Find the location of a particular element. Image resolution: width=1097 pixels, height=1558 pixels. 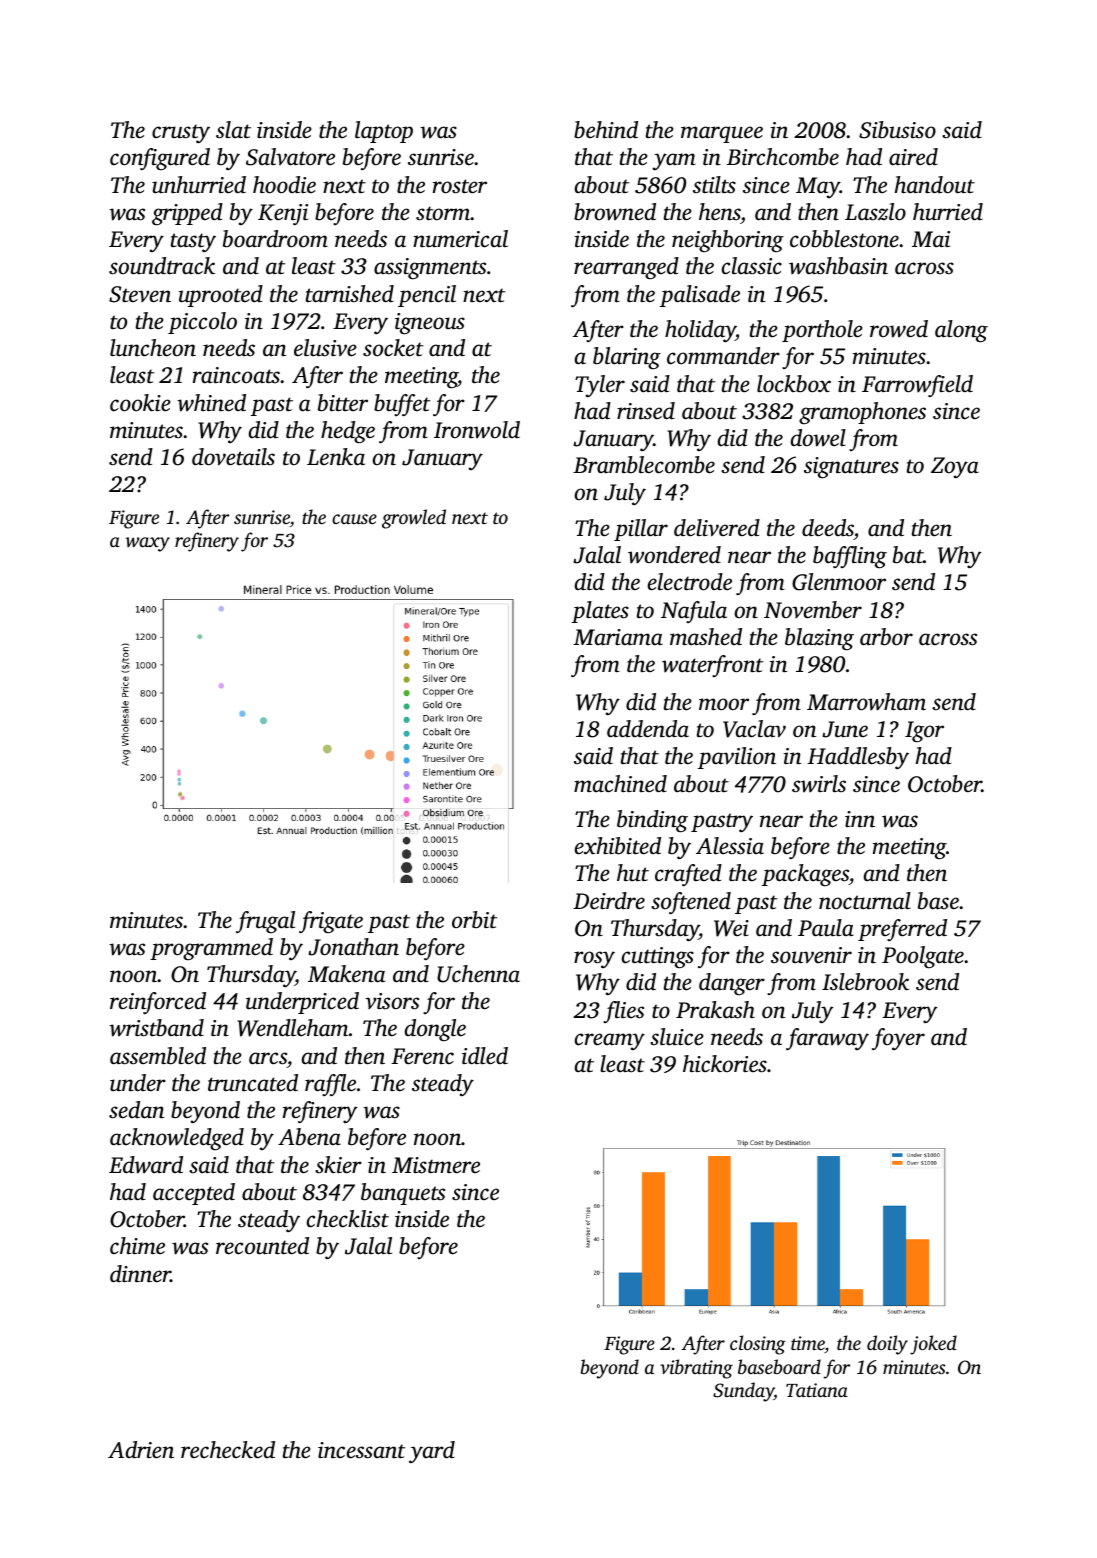

gramophones is located at coordinates (862, 413).
